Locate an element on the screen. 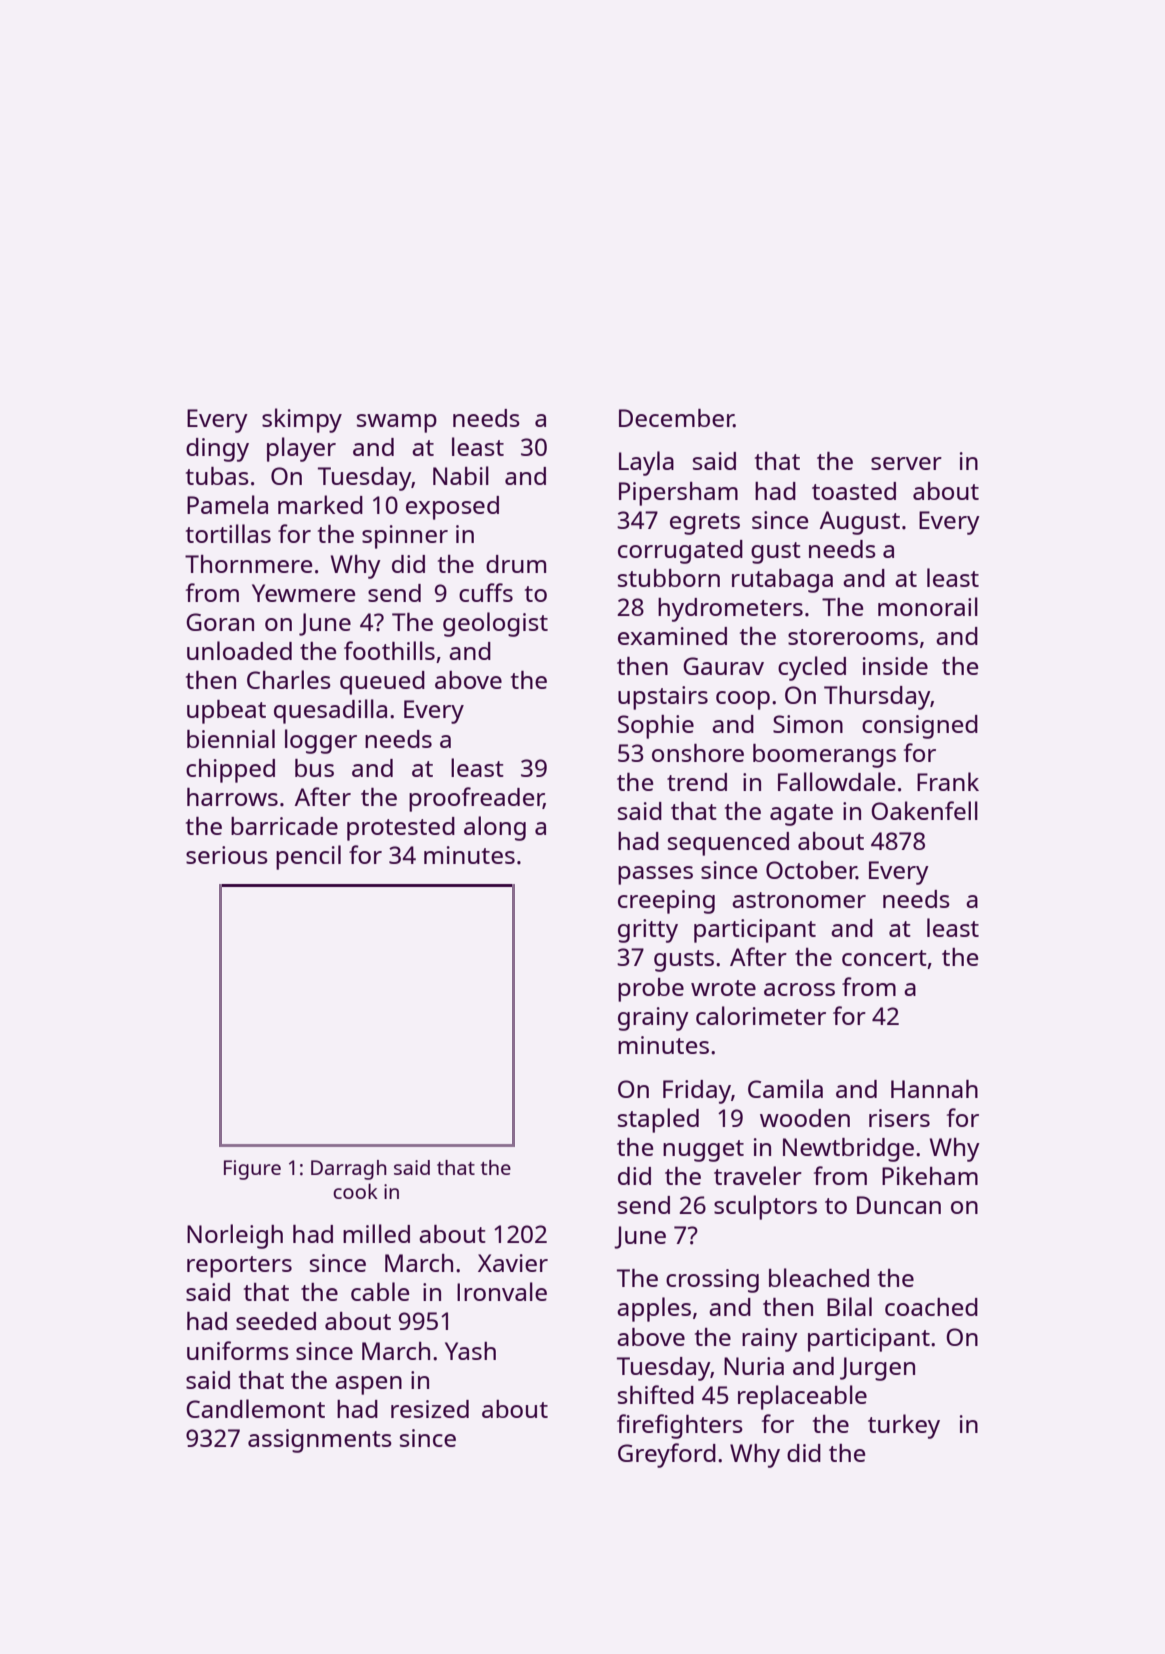  December is located at coordinates (676, 418).
